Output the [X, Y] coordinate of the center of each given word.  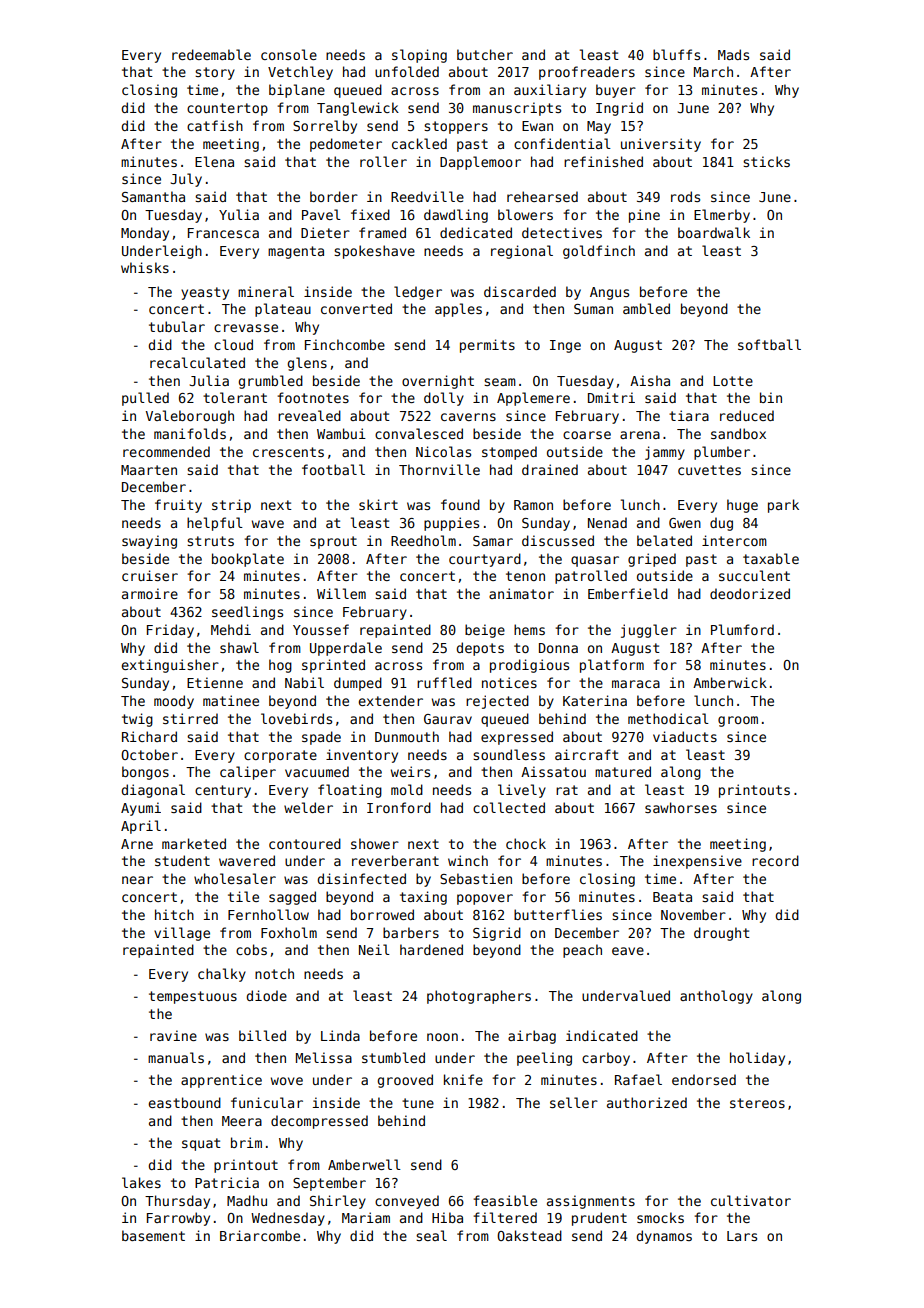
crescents [288, 452]
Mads [733, 54]
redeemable [211, 54]
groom [738, 721]
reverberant [395, 860]
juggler [649, 631]
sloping [419, 56]
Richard [149, 736]
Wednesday [288, 1219]
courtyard [485, 560]
